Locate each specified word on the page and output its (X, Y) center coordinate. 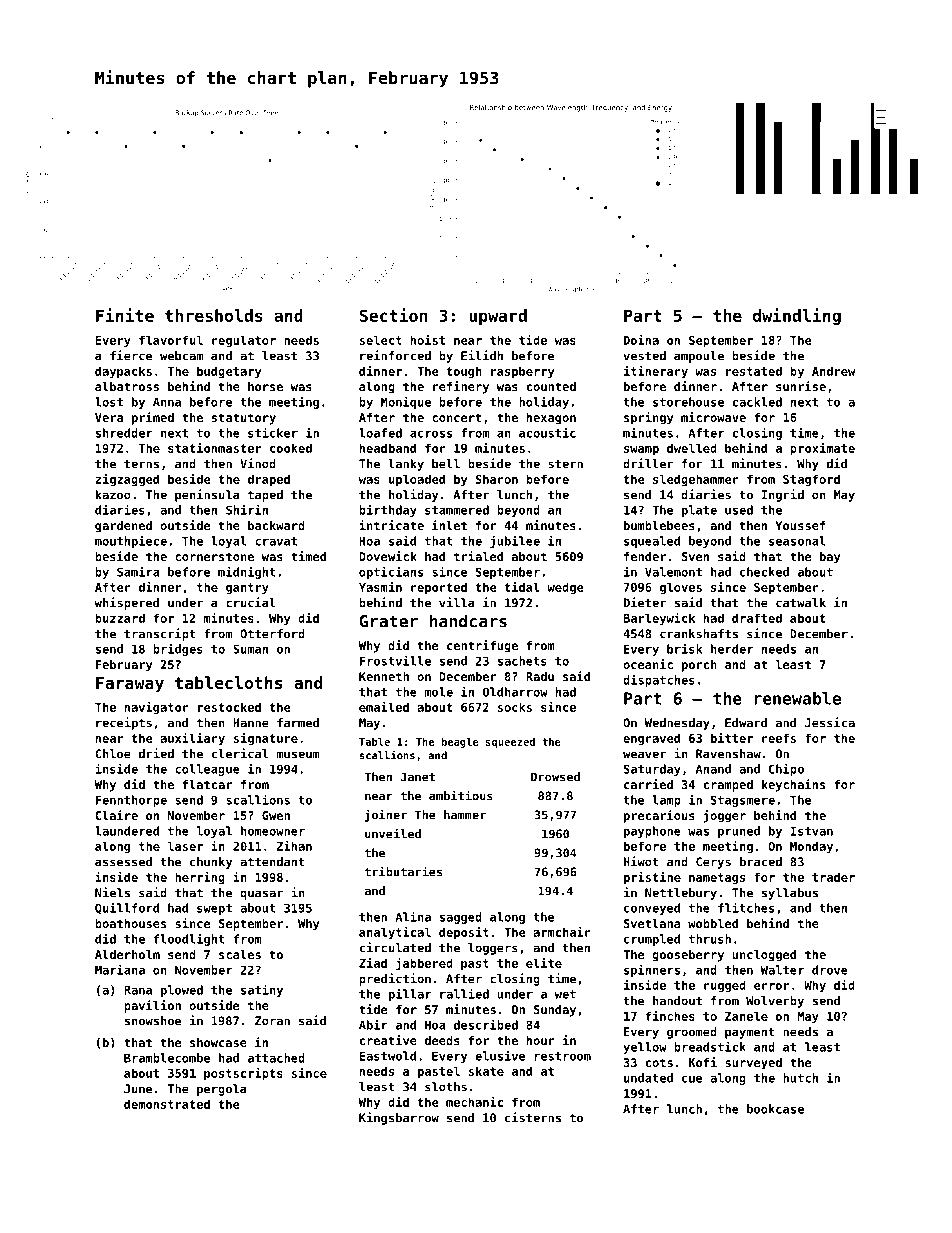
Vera (109, 417)
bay (830, 558)
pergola (222, 1090)
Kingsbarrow (399, 1118)
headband (388, 448)
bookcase (775, 1109)
